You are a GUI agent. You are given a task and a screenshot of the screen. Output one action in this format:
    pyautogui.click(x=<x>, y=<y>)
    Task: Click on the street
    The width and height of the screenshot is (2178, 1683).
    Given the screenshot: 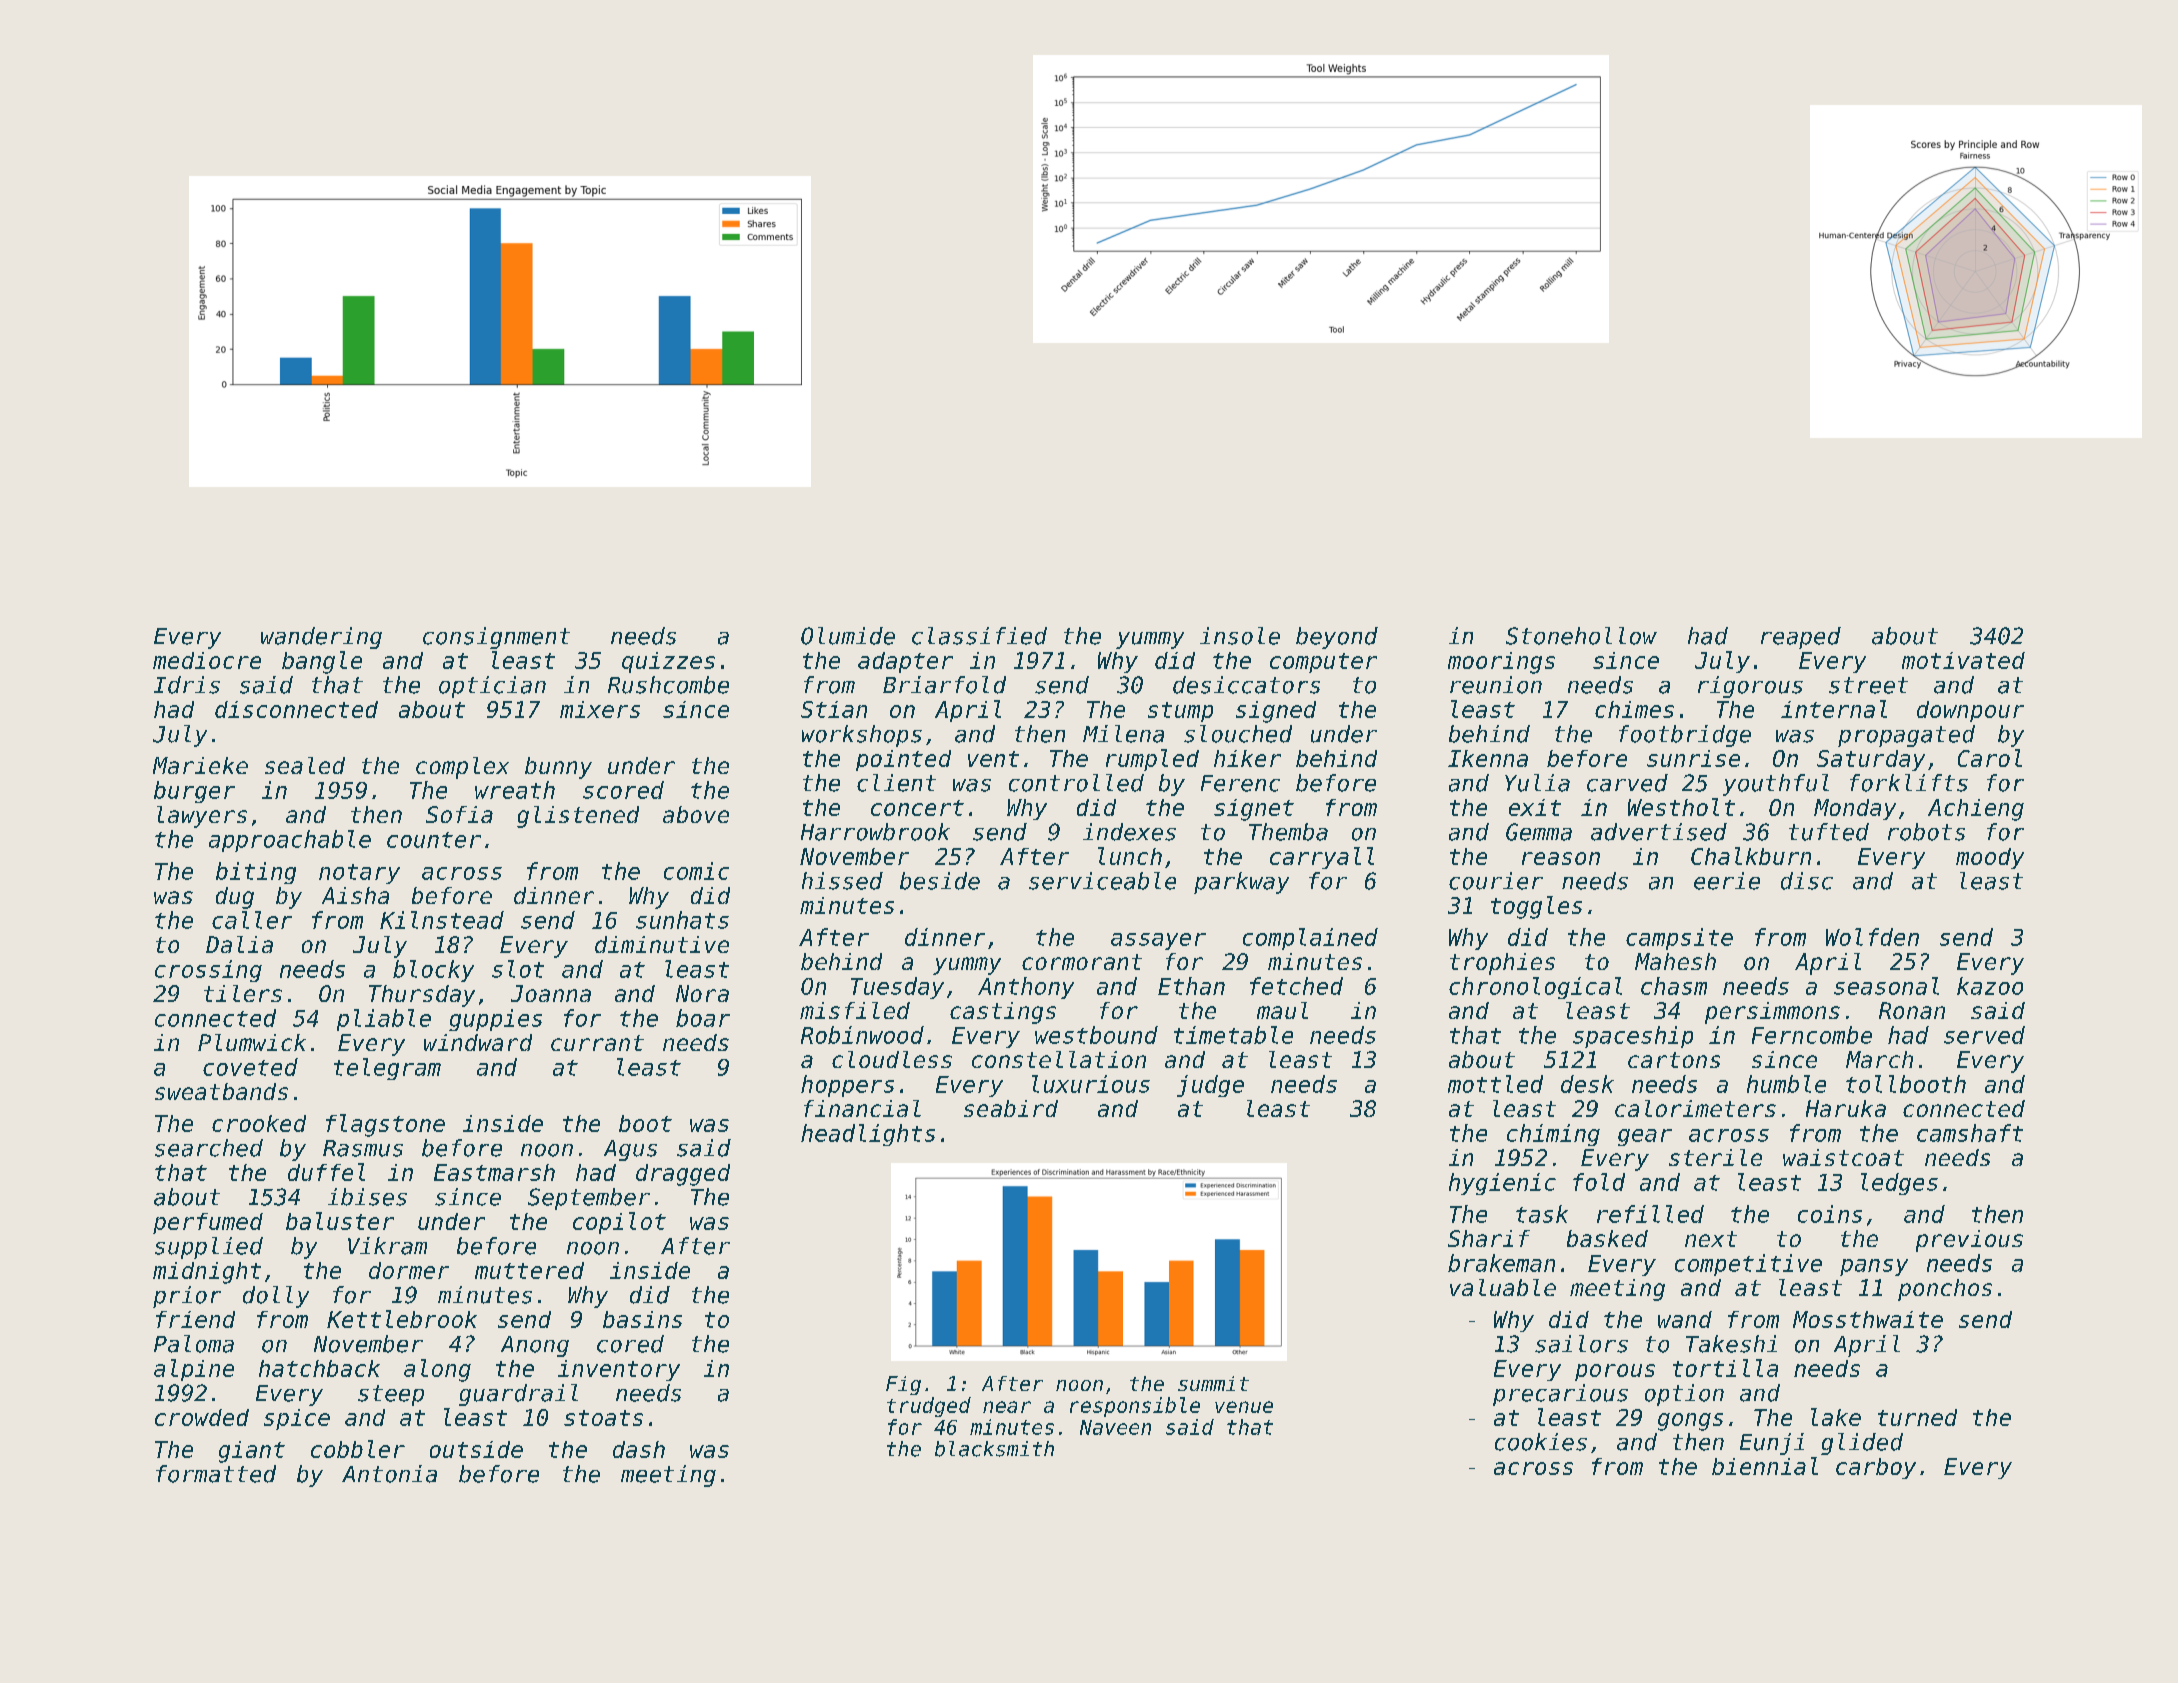 What is the action you would take?
    pyautogui.click(x=1868, y=685)
